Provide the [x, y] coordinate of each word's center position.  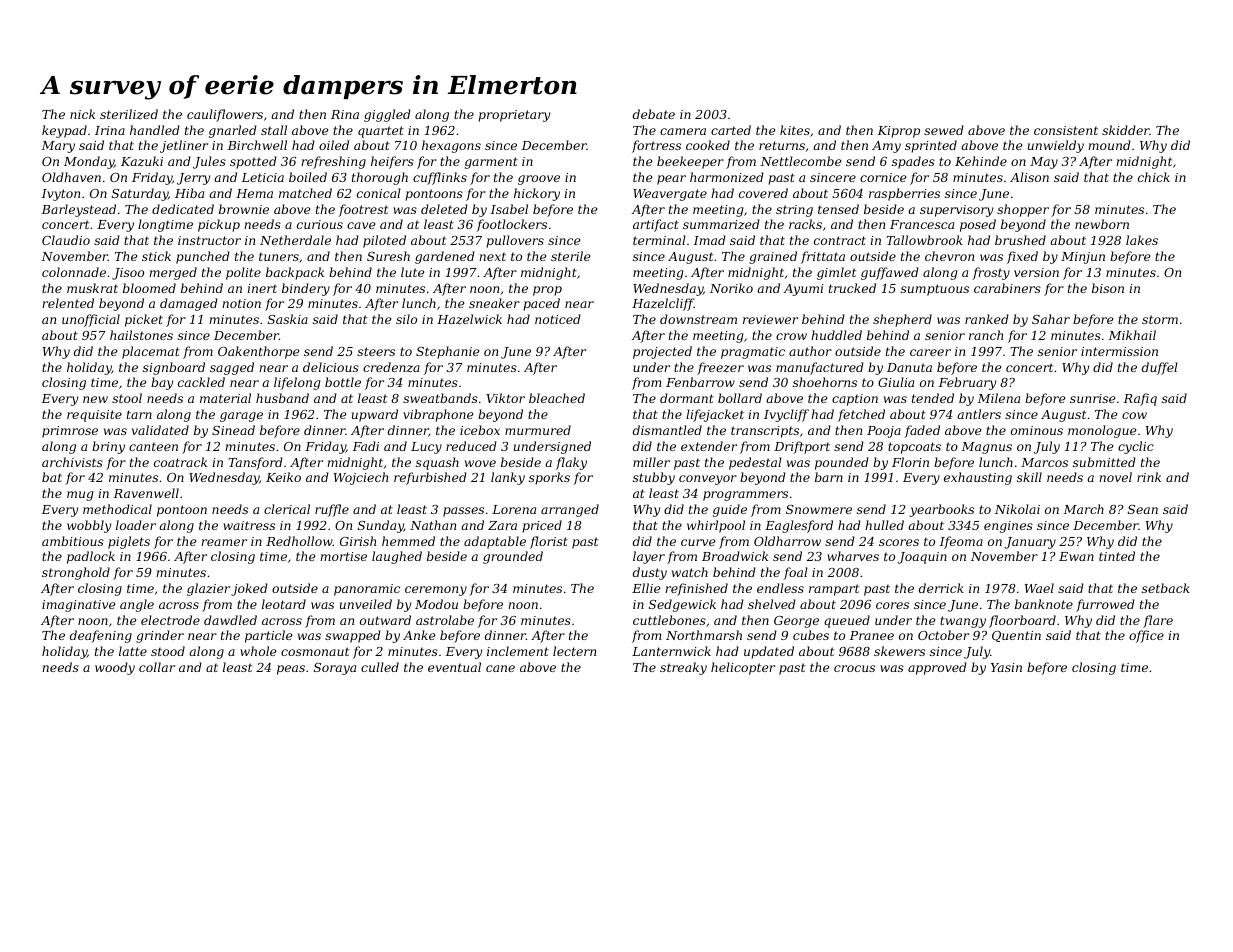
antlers [979, 414]
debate [654, 114]
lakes [1142, 240]
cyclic [1136, 447]
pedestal [755, 463]
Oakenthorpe [258, 352]
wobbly [89, 526]
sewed [944, 130]
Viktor [505, 398]
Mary [58, 147]
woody [115, 668]
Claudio [66, 240]
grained [773, 257]
